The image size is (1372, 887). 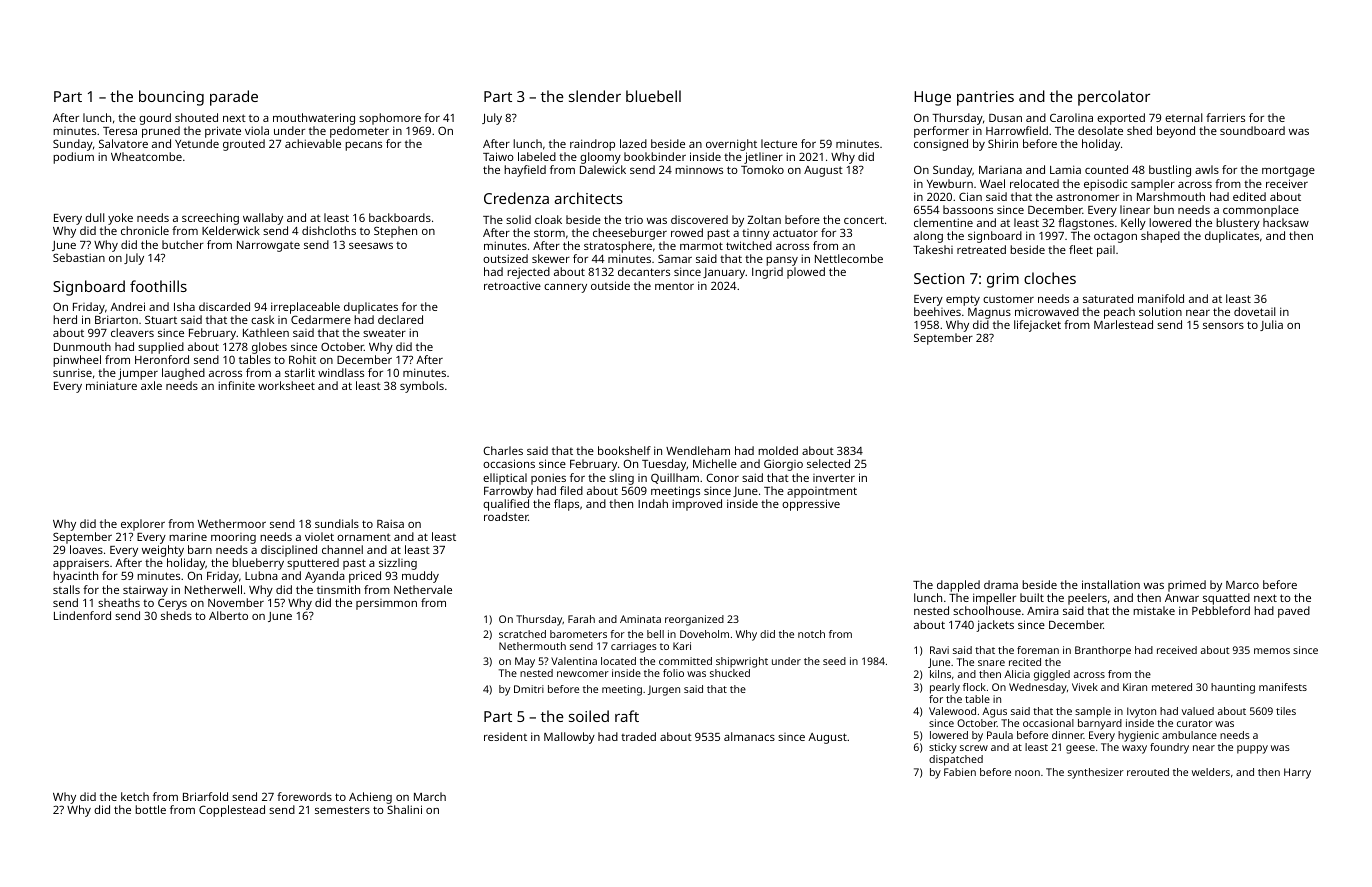 I want to click on semesters, so click(x=342, y=810).
